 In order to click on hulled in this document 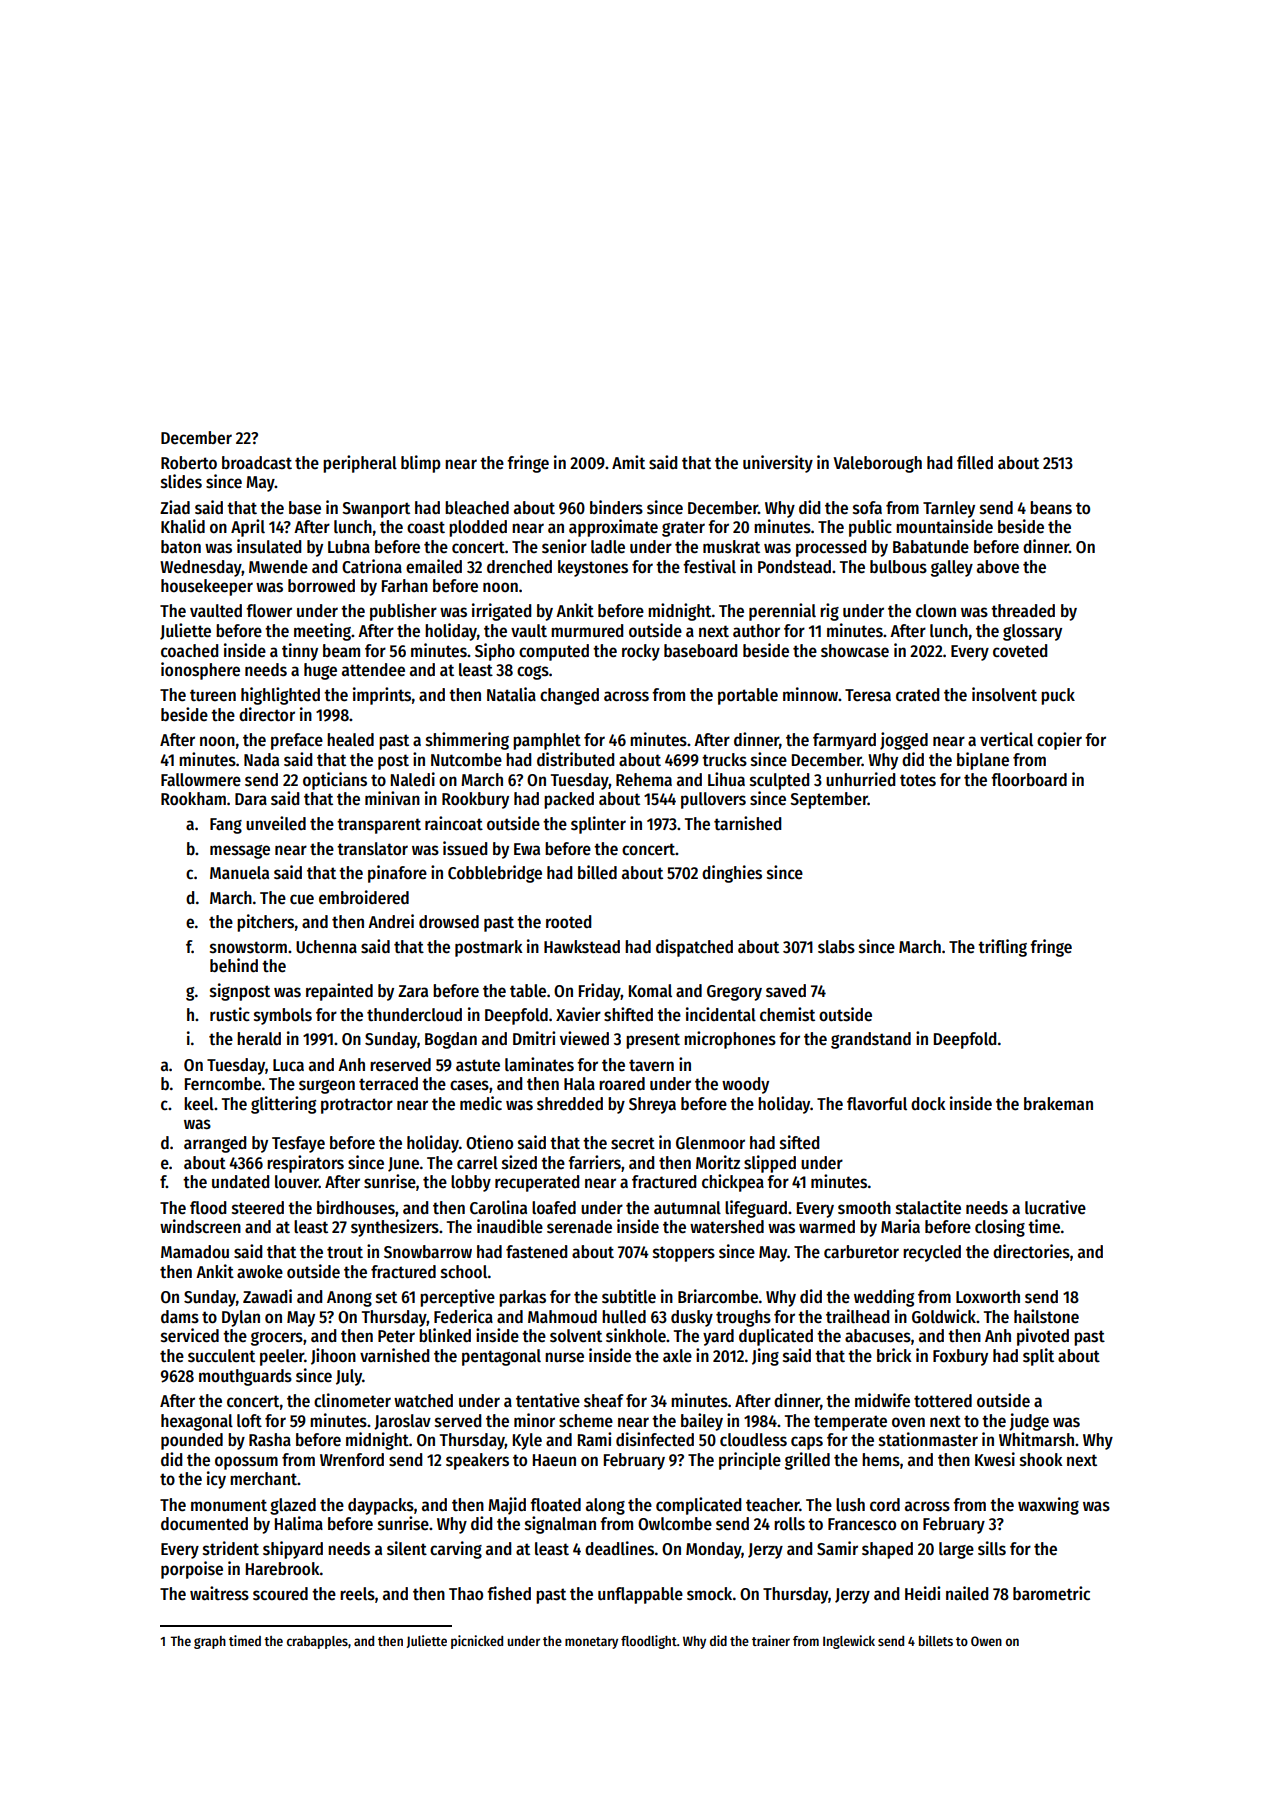, I will do `click(624, 1317)`.
